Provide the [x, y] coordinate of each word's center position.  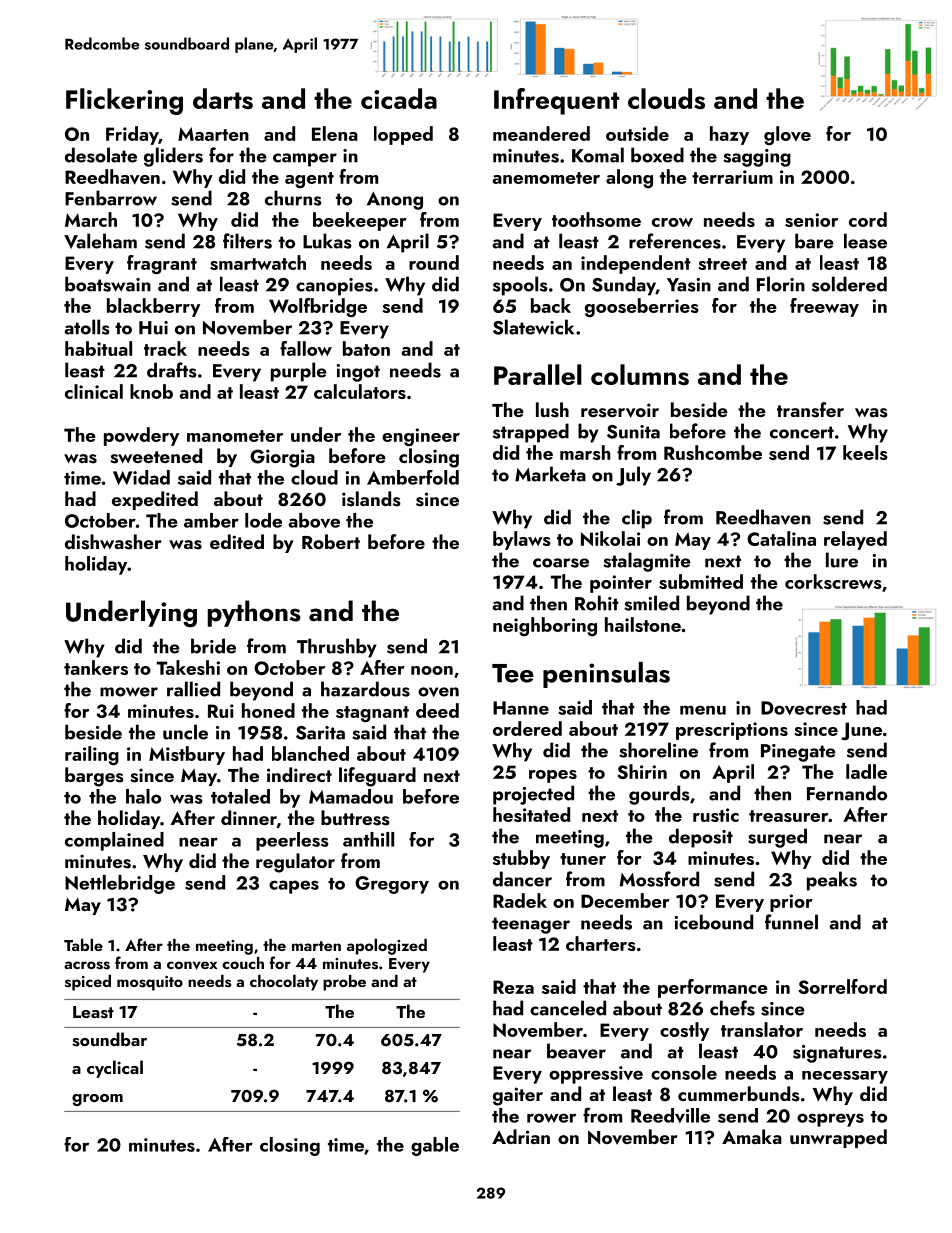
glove [787, 135]
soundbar [109, 1039]
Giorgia [282, 458]
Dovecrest [804, 708]
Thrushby [337, 648]
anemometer [546, 178]
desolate [101, 155]
